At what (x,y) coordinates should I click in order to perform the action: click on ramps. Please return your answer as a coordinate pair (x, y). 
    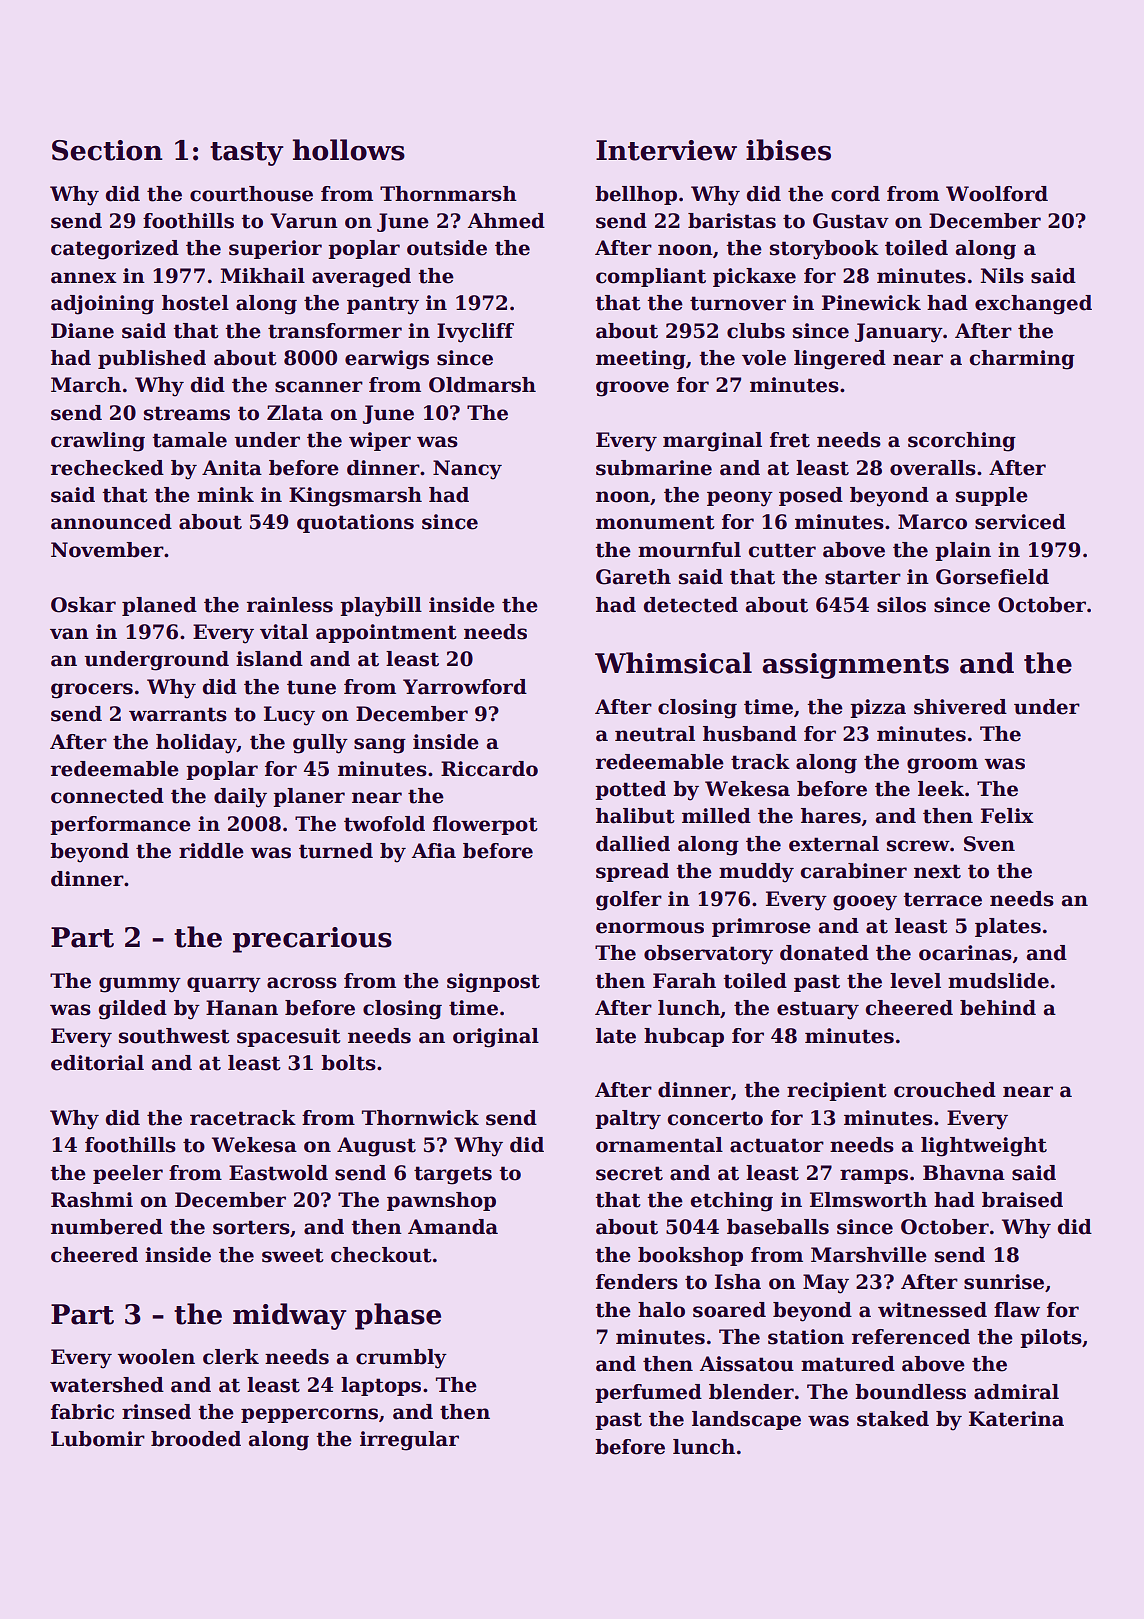
    Looking at the image, I should click on (874, 1176).
